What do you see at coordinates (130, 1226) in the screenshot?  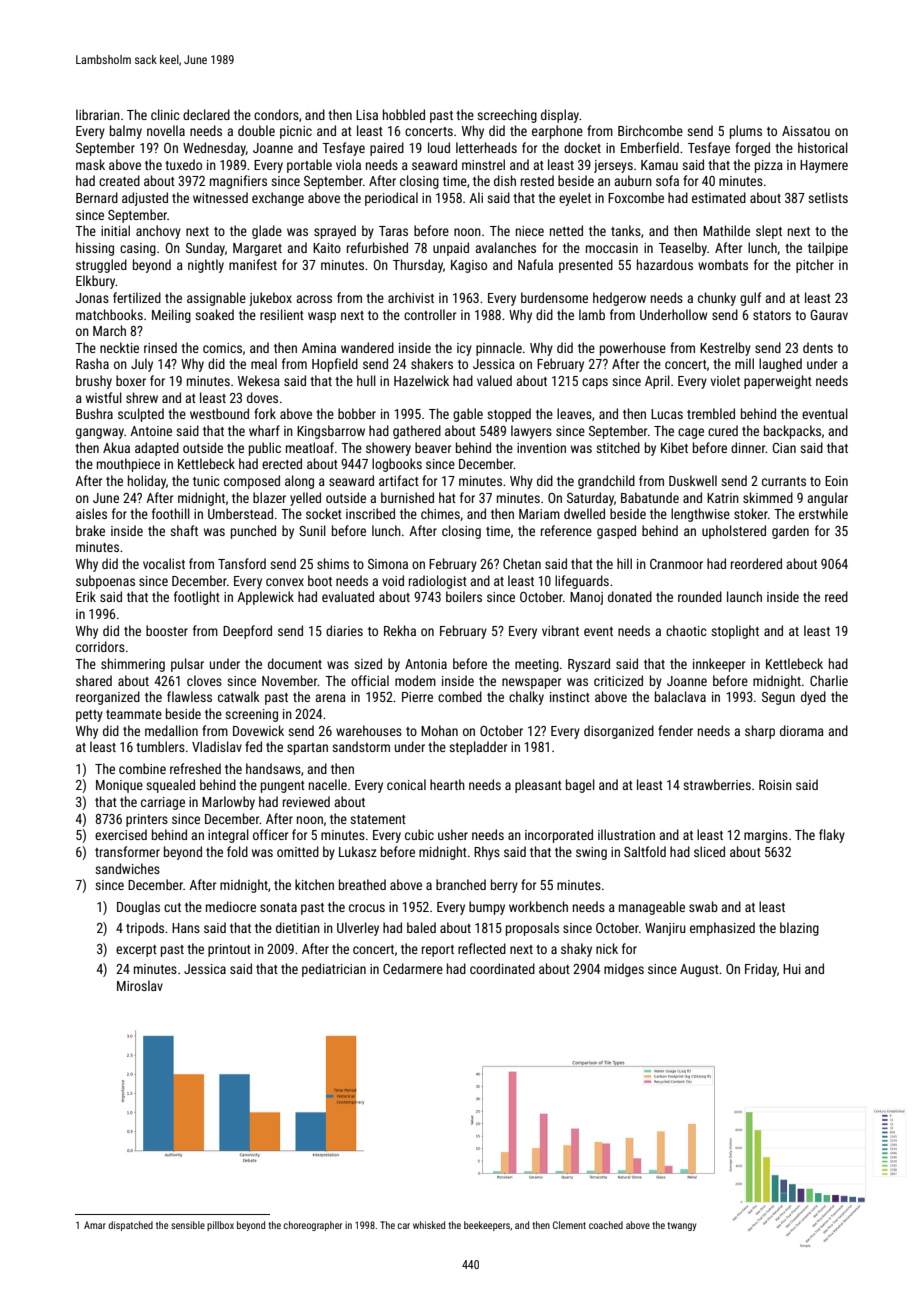 I see `dispatched` at bounding box center [130, 1226].
